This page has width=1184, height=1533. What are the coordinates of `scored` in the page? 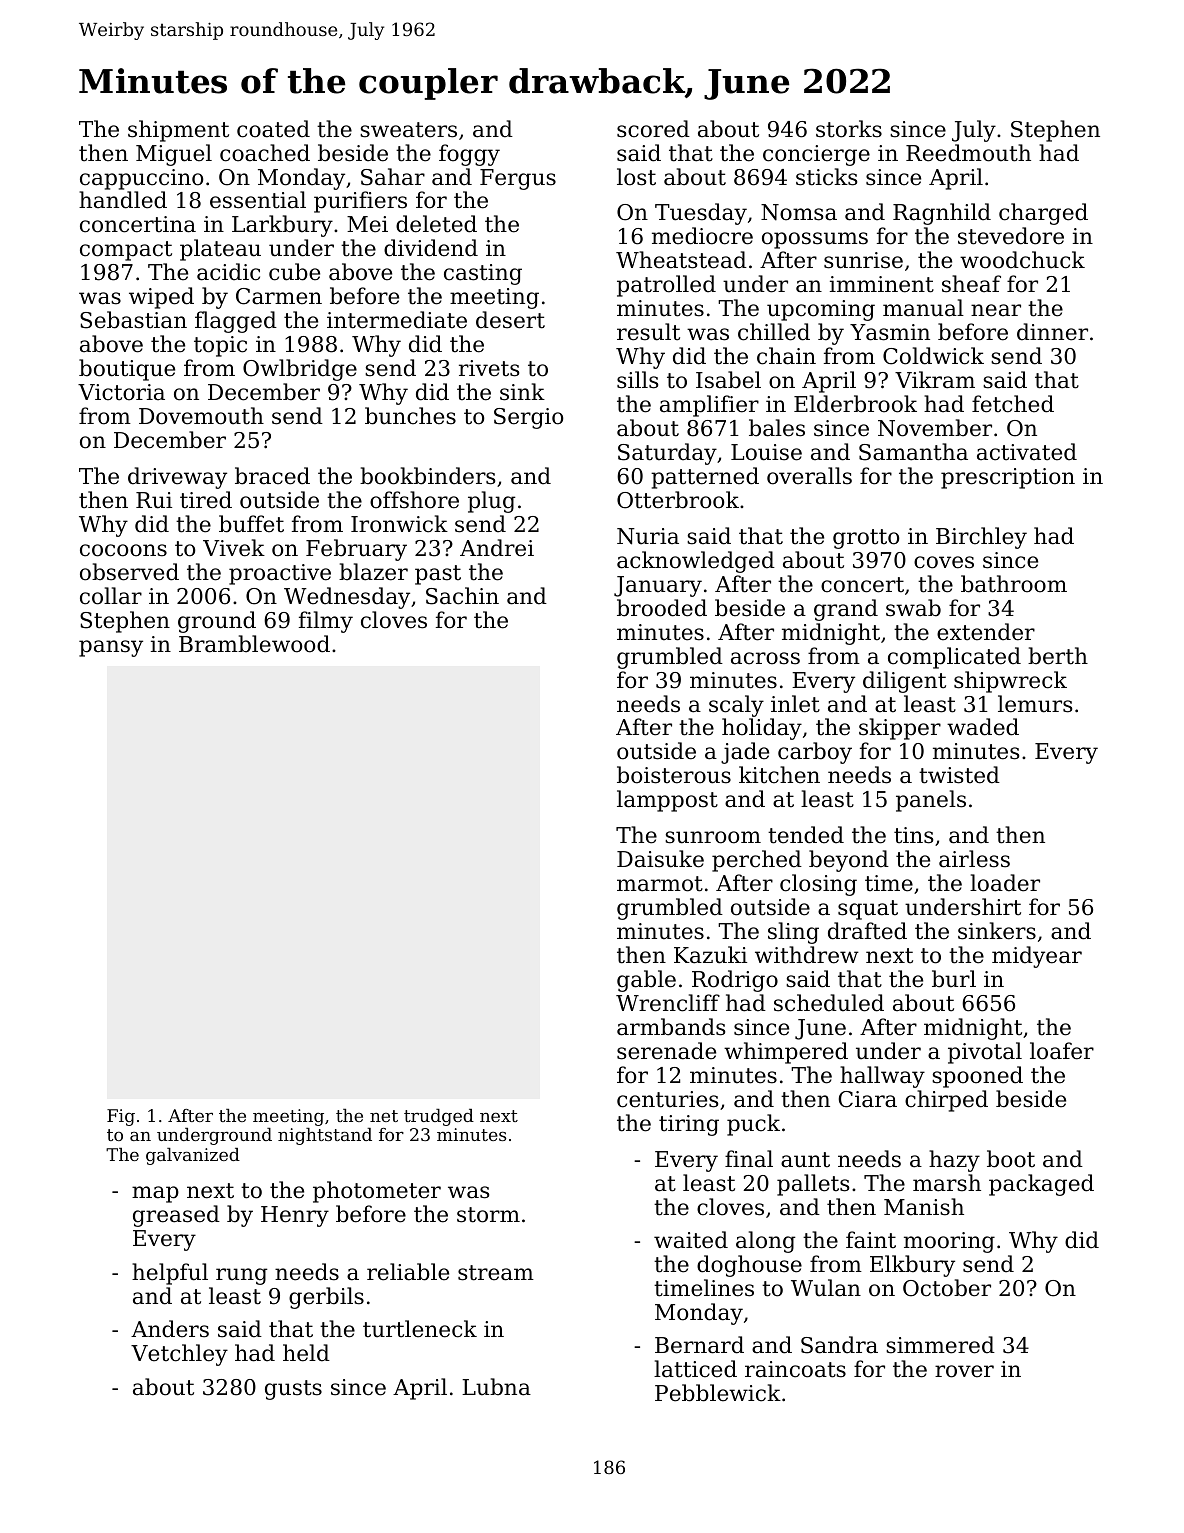 It's located at (653, 129).
